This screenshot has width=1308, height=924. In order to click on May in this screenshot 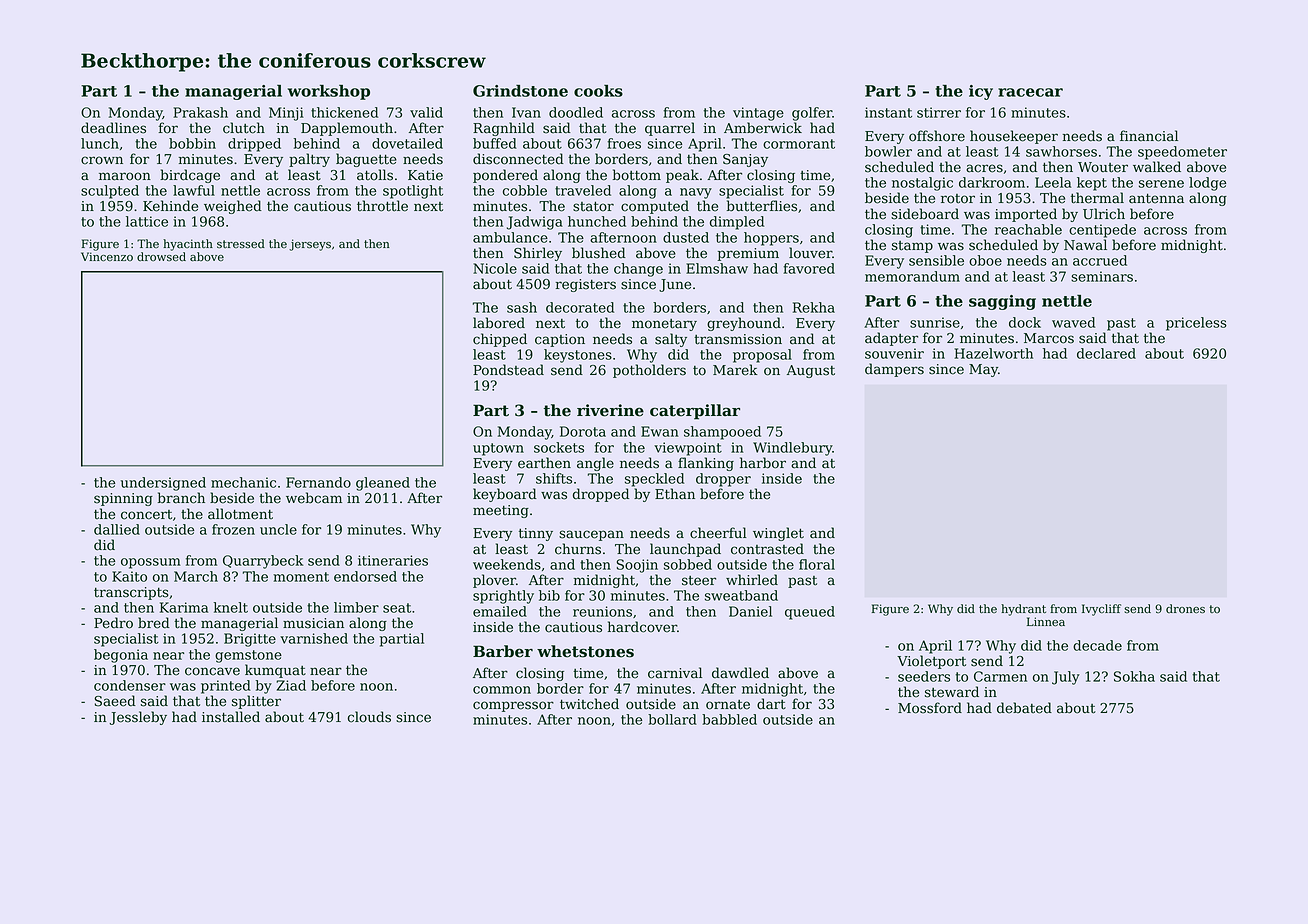, I will do `click(983, 370)`.
